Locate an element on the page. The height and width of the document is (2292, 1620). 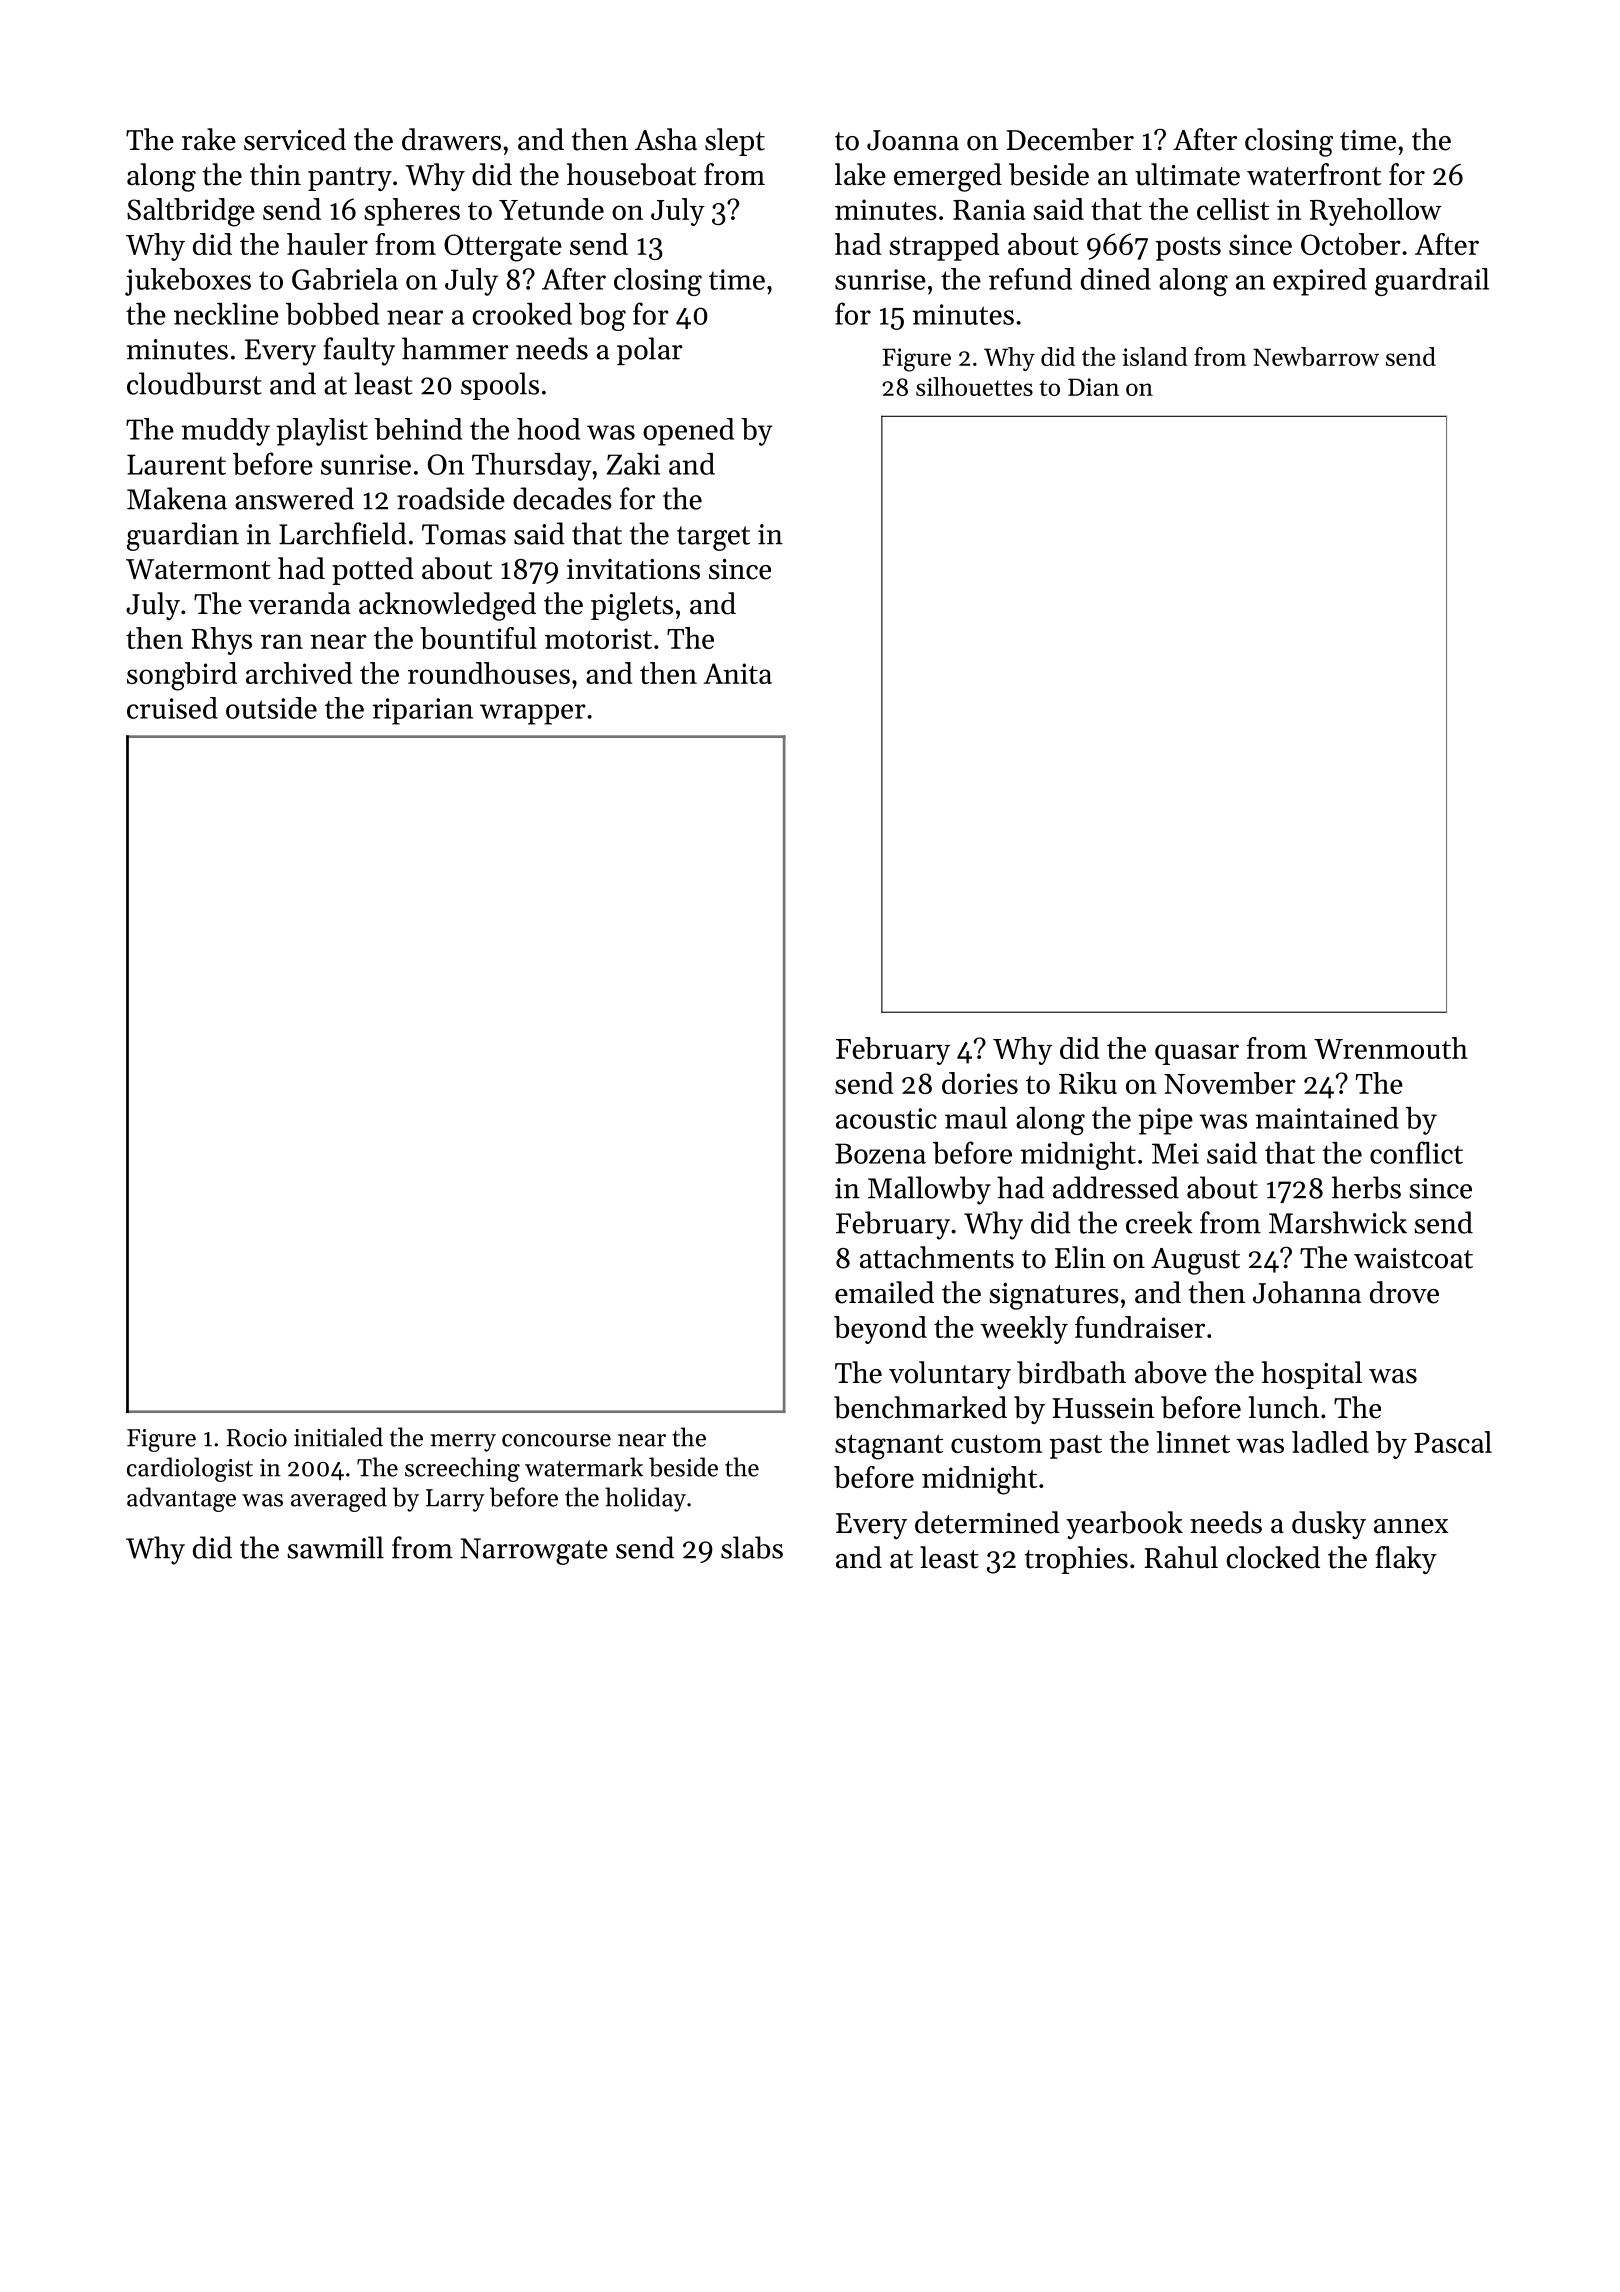
advantage is located at coordinates (181, 1499).
